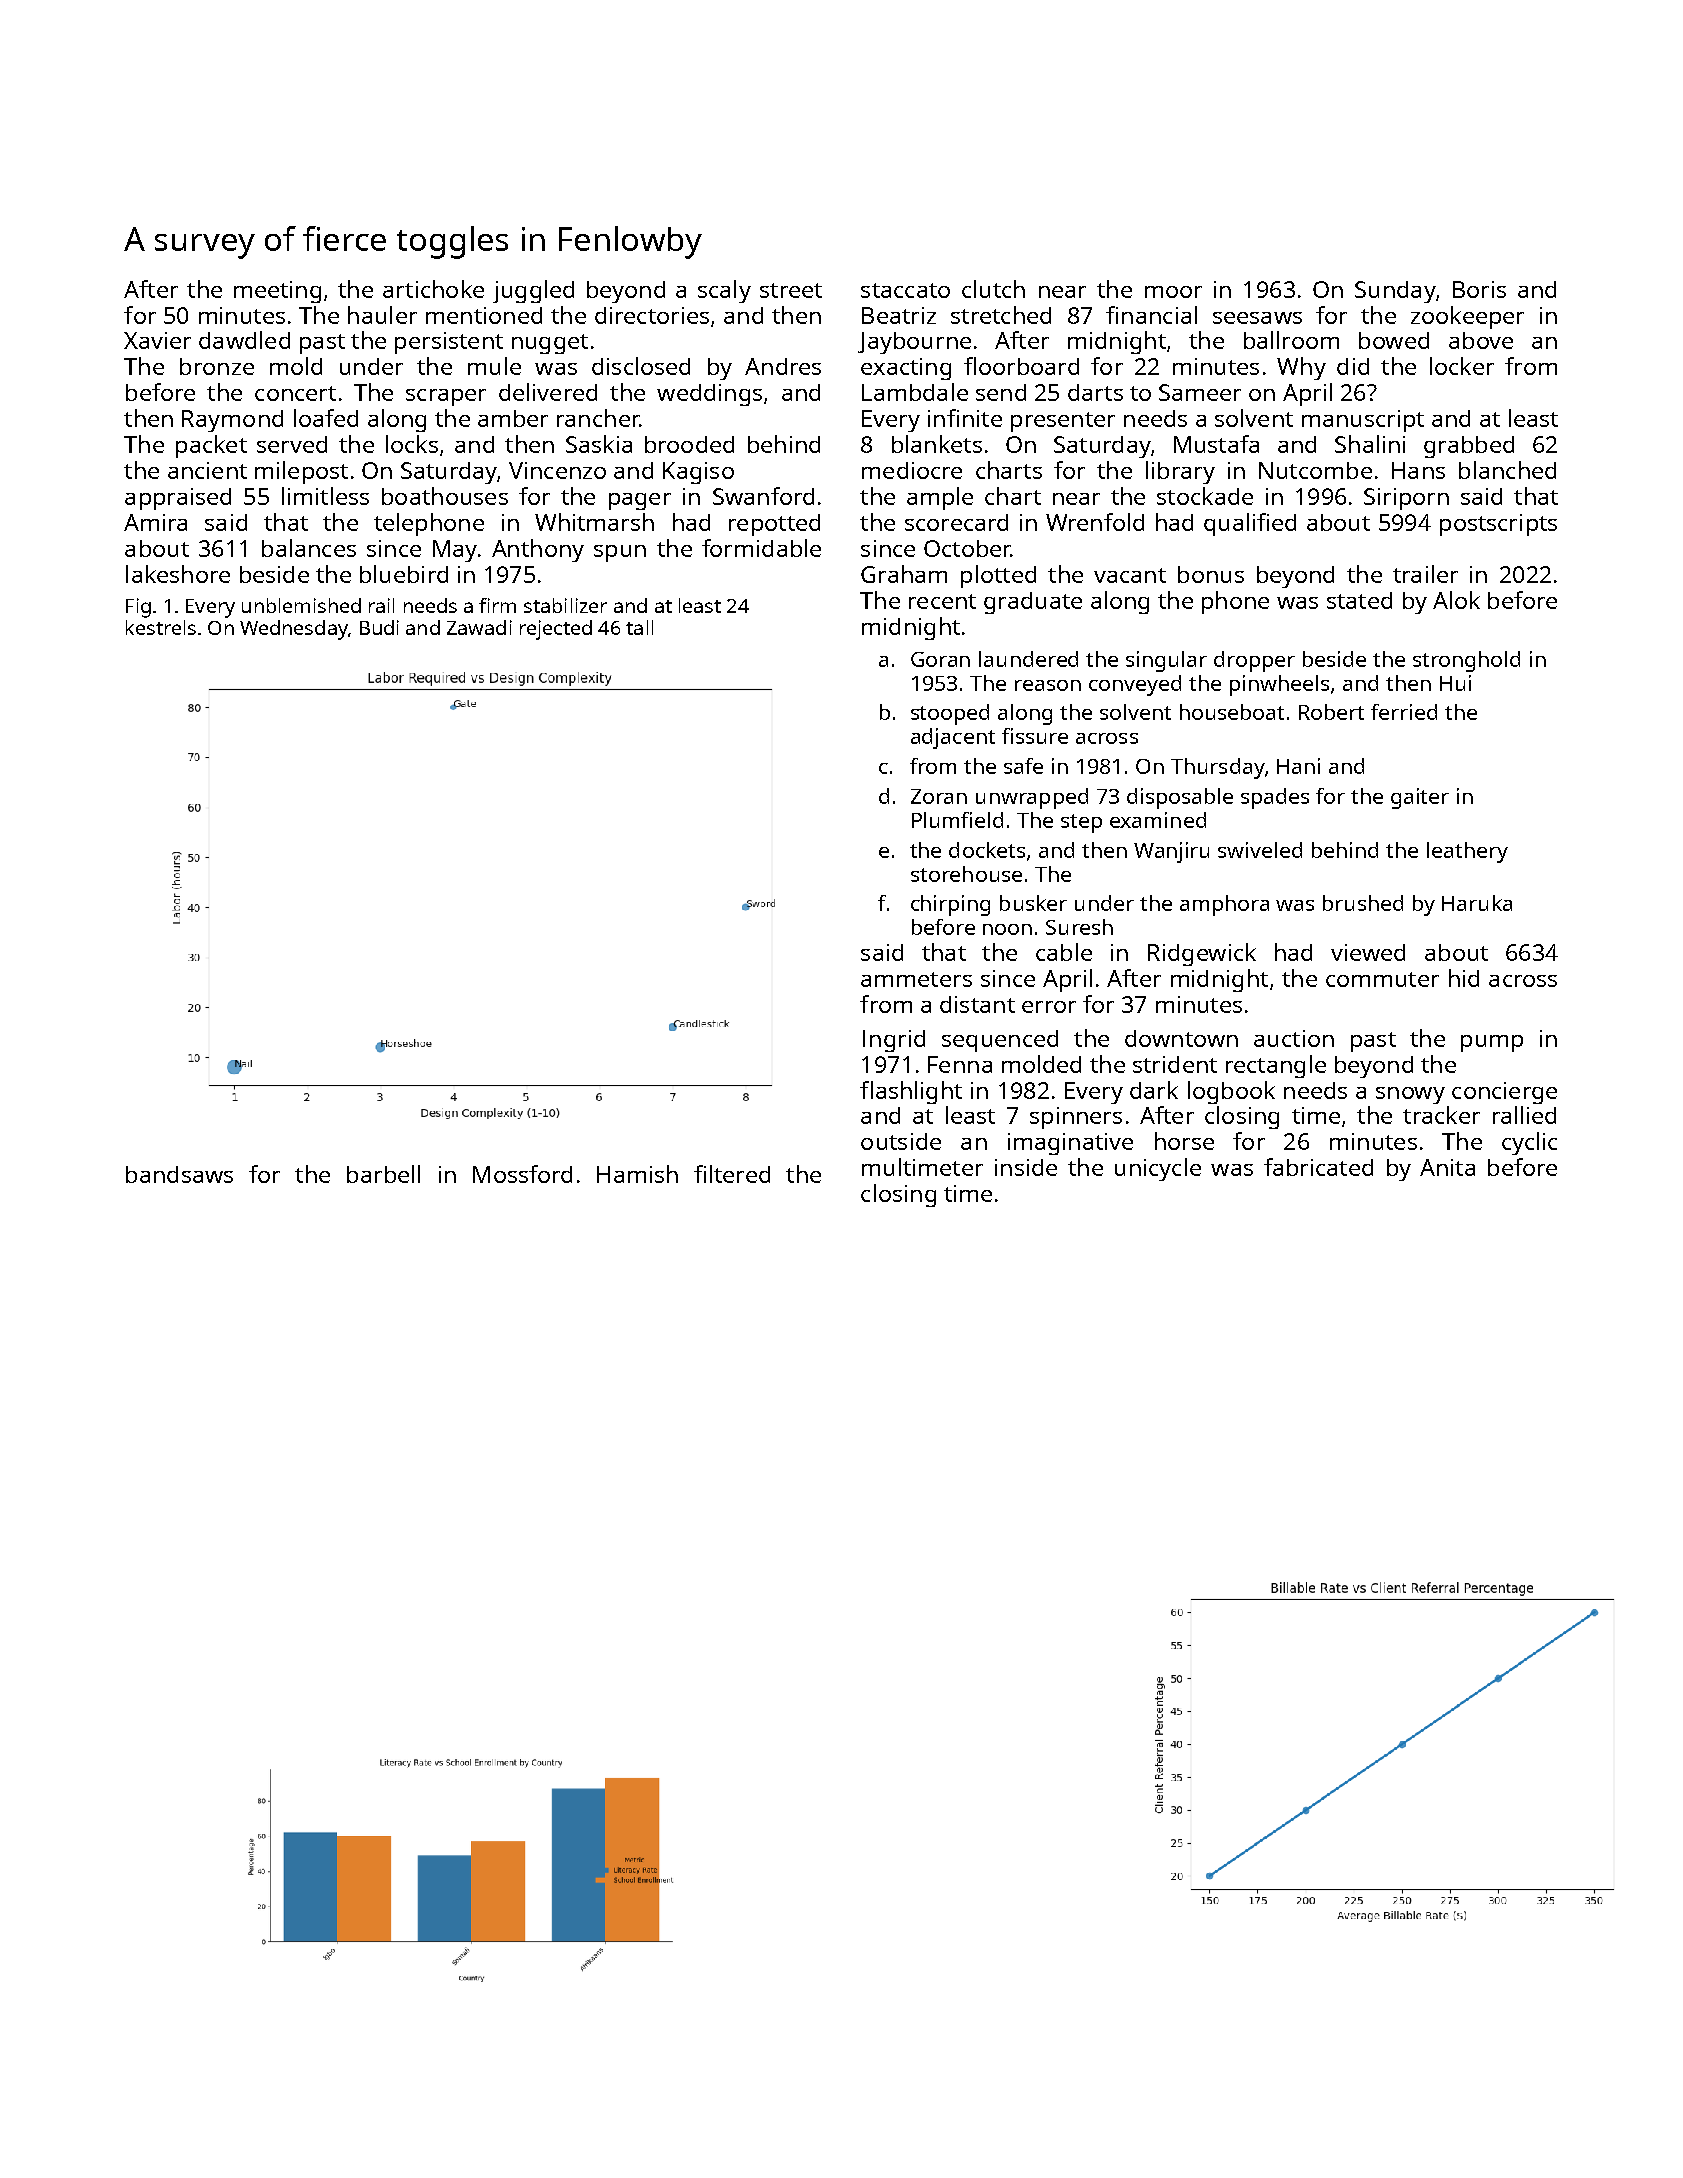  I want to click on filtered, so click(732, 1174).
